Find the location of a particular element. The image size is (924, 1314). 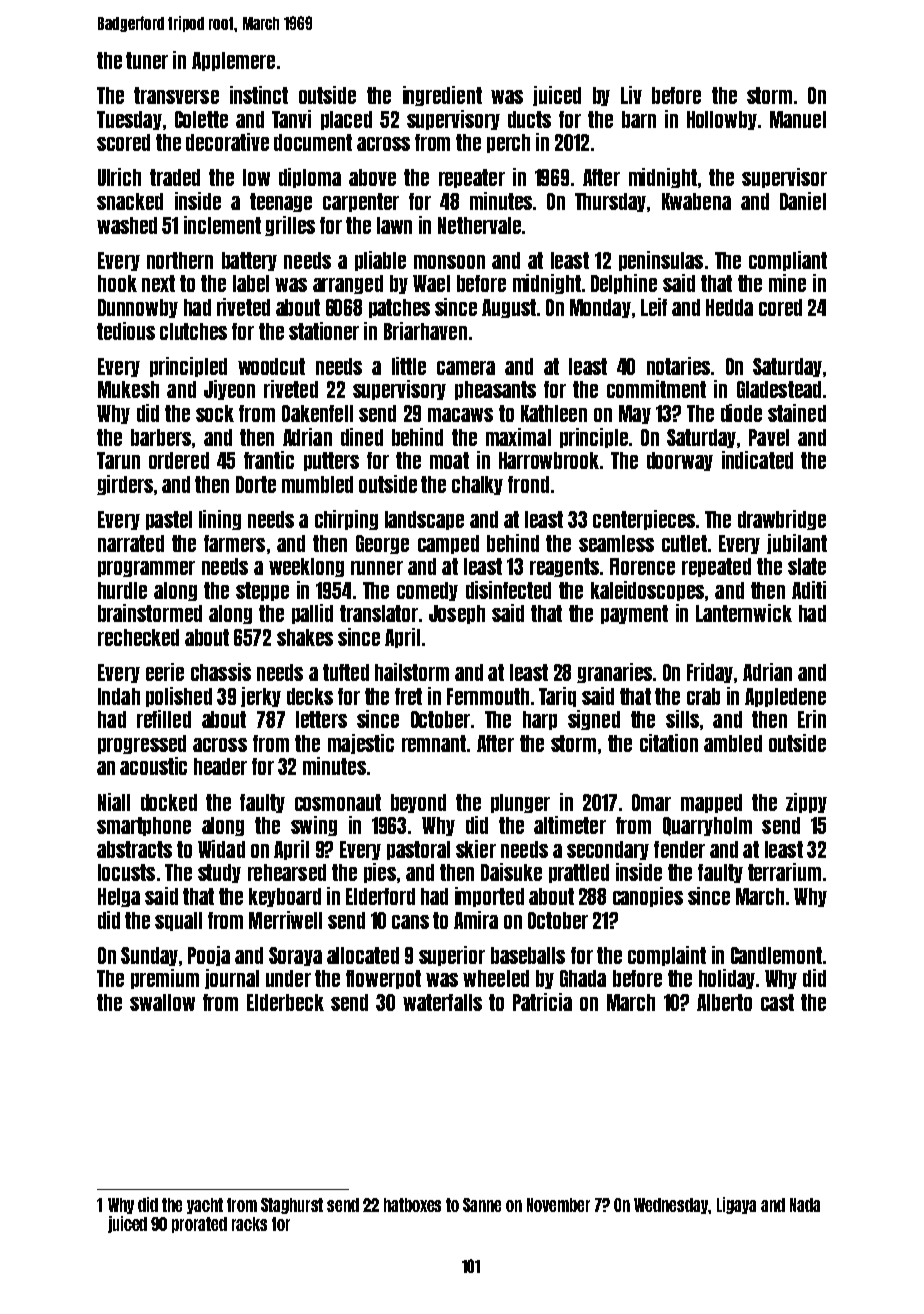

Omar is located at coordinates (651, 802).
